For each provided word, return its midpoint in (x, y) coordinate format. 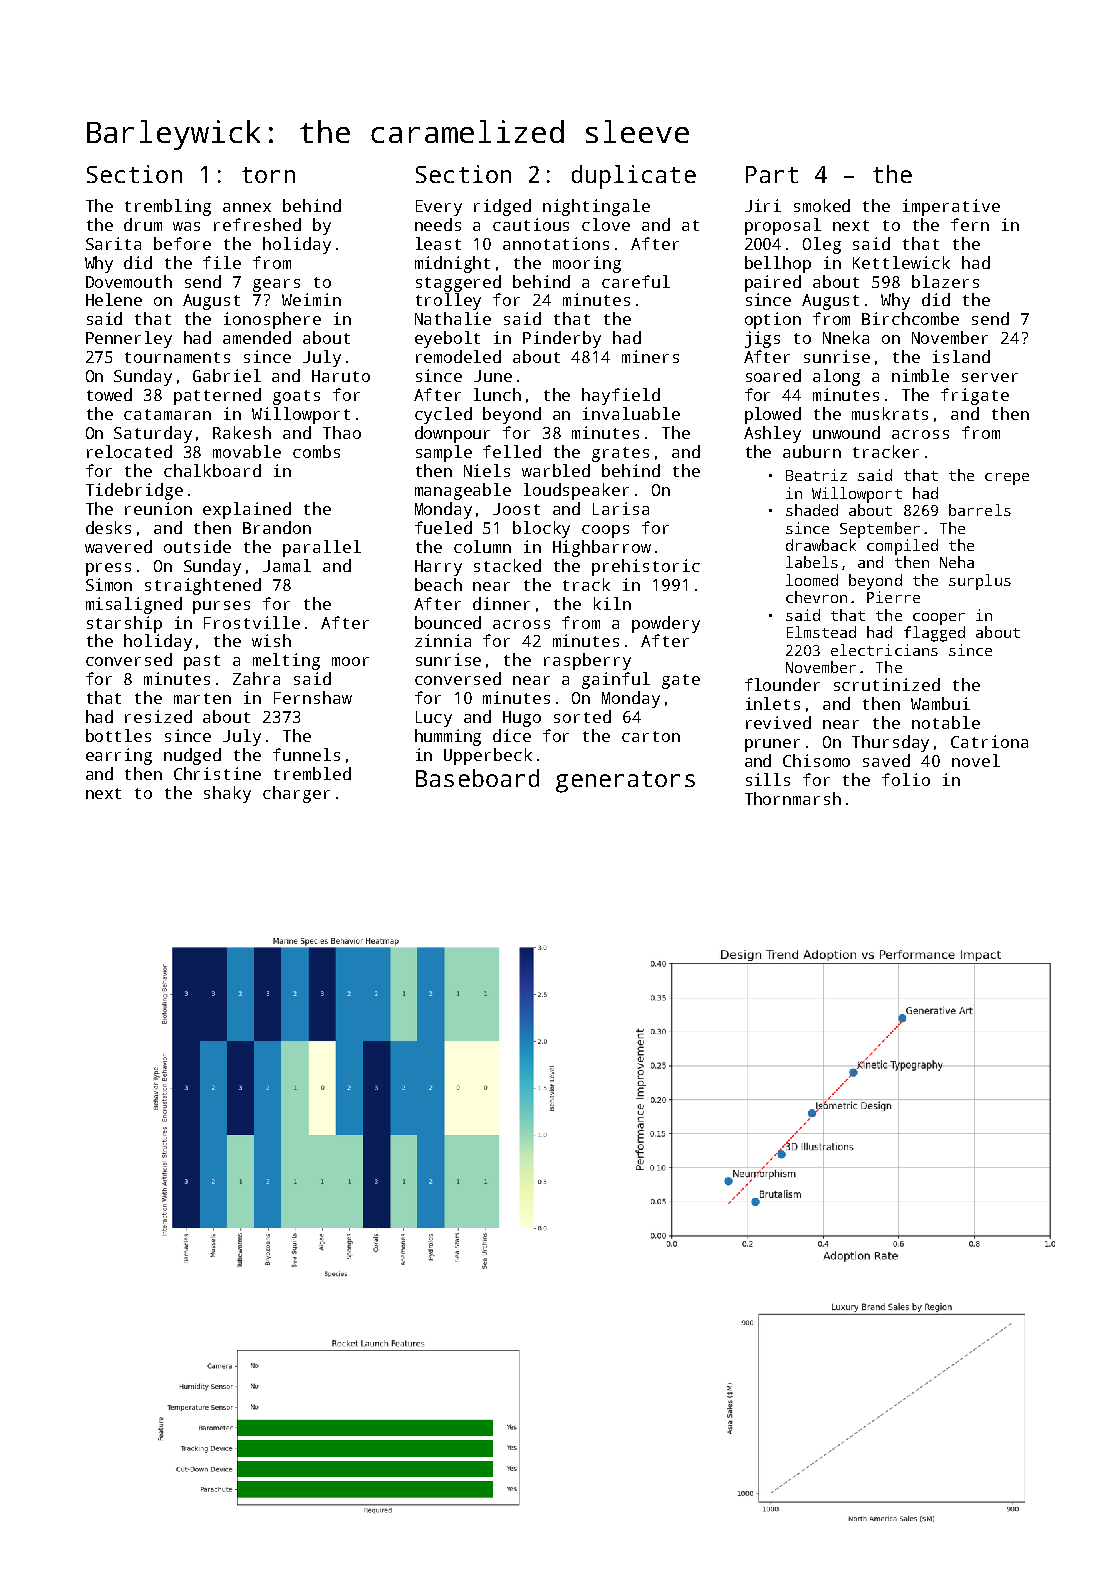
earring (119, 756)
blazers (945, 281)
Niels (487, 470)
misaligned (134, 605)
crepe (1007, 479)
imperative (951, 207)
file (222, 262)
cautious (531, 224)
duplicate (634, 177)
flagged (934, 634)
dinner (501, 603)
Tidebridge (134, 491)
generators (625, 782)
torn (268, 175)
